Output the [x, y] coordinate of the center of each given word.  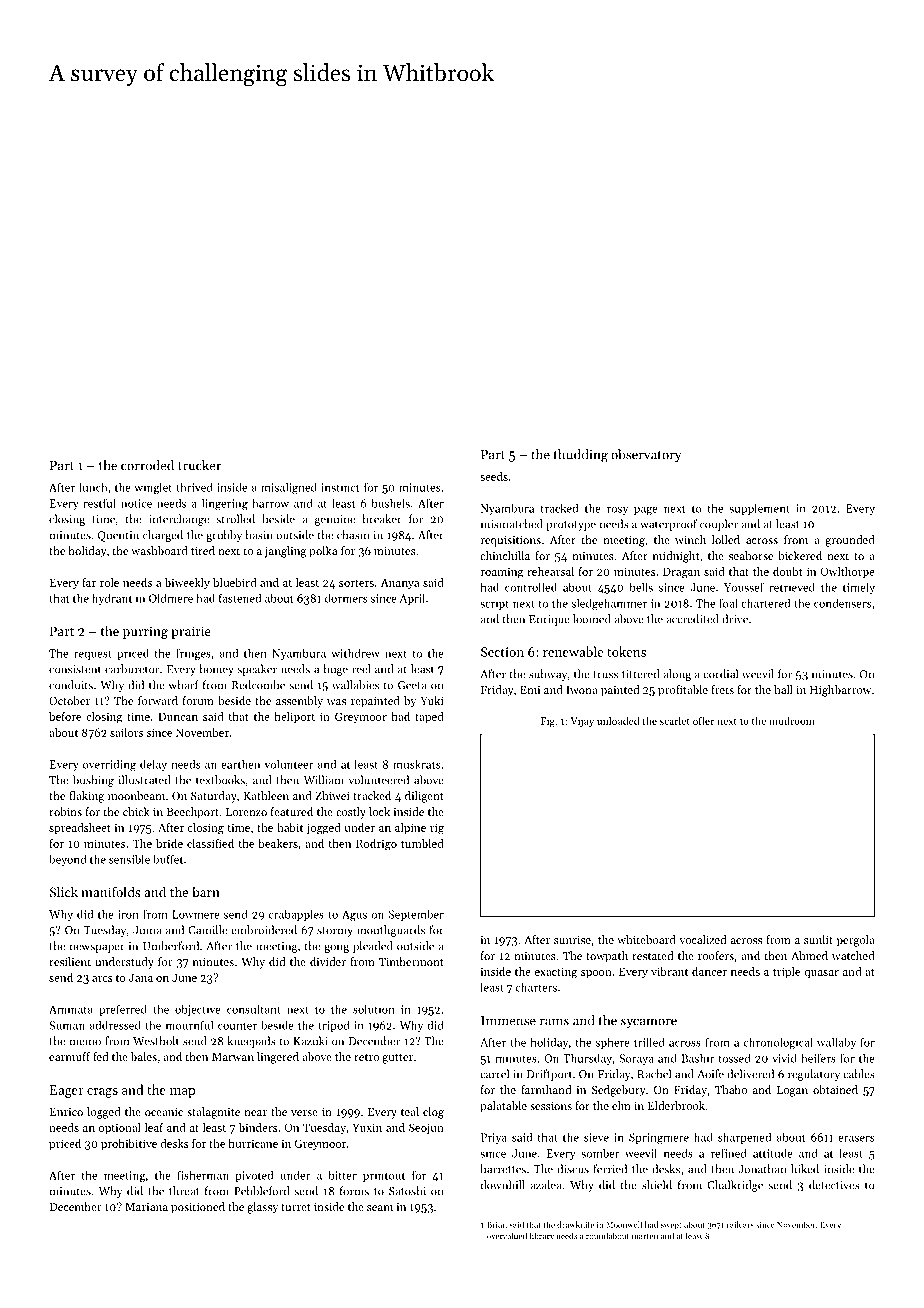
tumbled [422, 843]
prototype [571, 526]
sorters [356, 583]
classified [210, 843]
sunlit [818, 939]
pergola [856, 941]
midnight [676, 557]
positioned [198, 1208]
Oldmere [171, 598]
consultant [254, 1009]
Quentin [118, 536]
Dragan [681, 573]
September [416, 915]
